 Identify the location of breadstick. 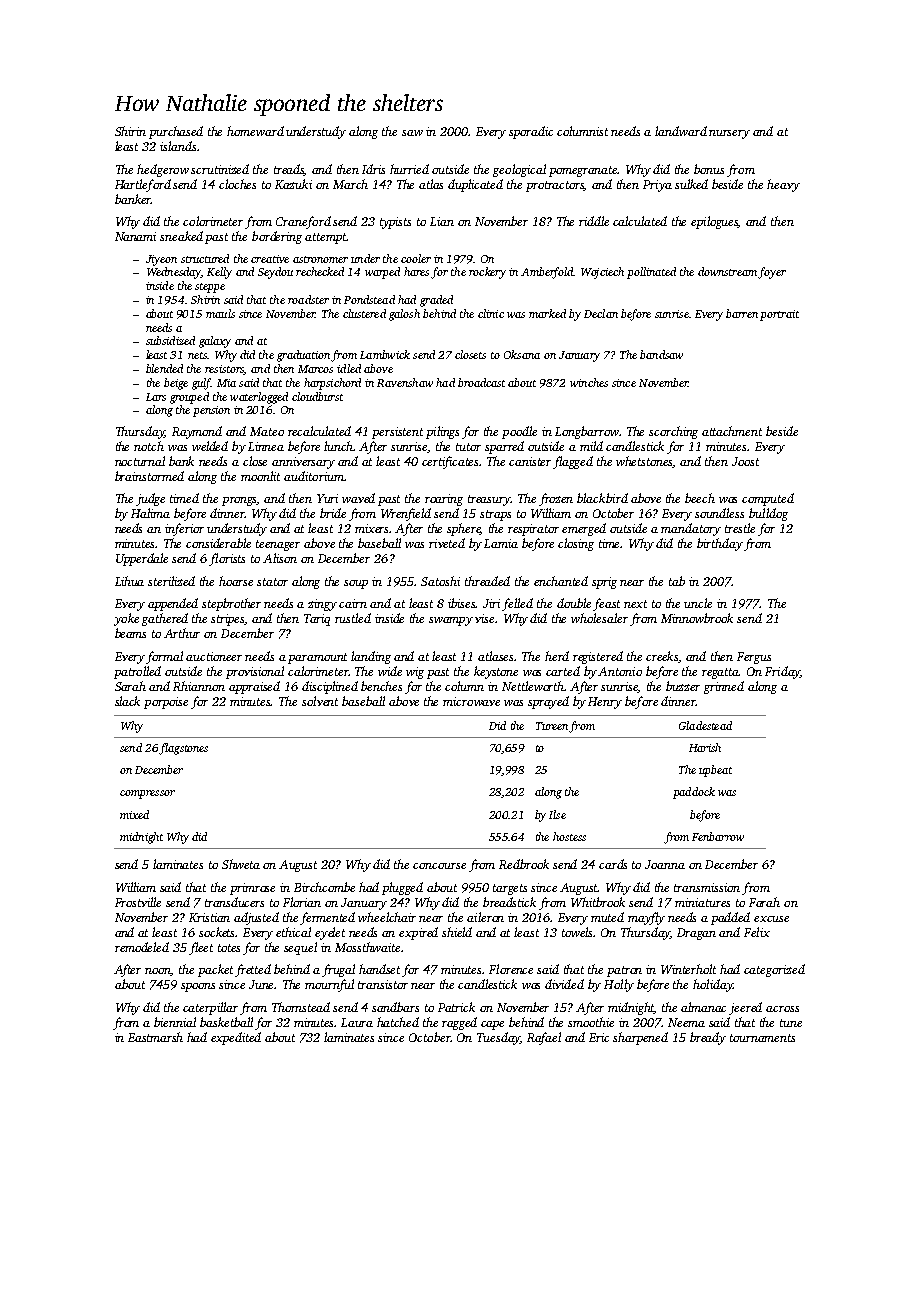
(509, 902).
